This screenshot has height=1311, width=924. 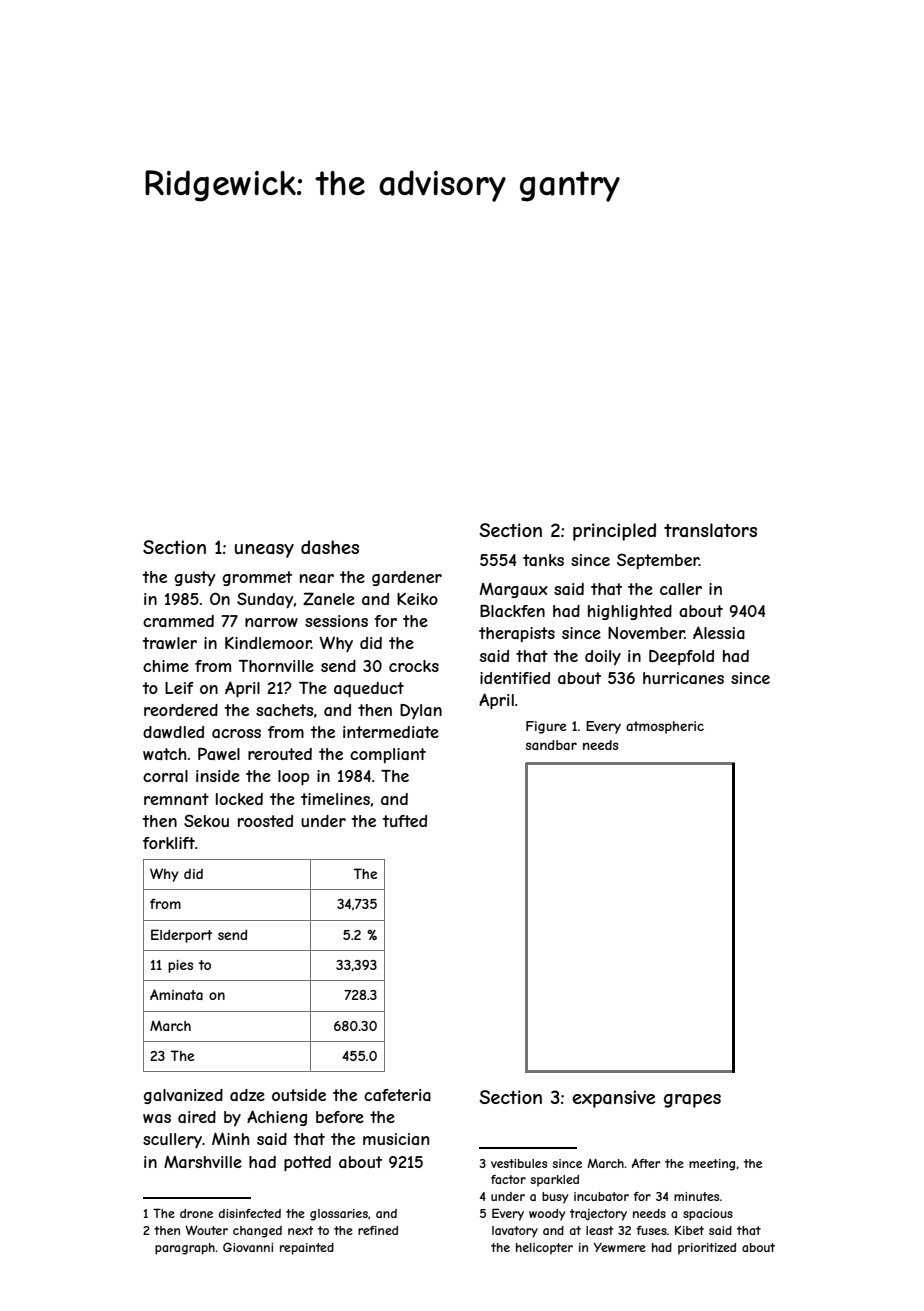 I want to click on sessions, so click(x=336, y=621).
